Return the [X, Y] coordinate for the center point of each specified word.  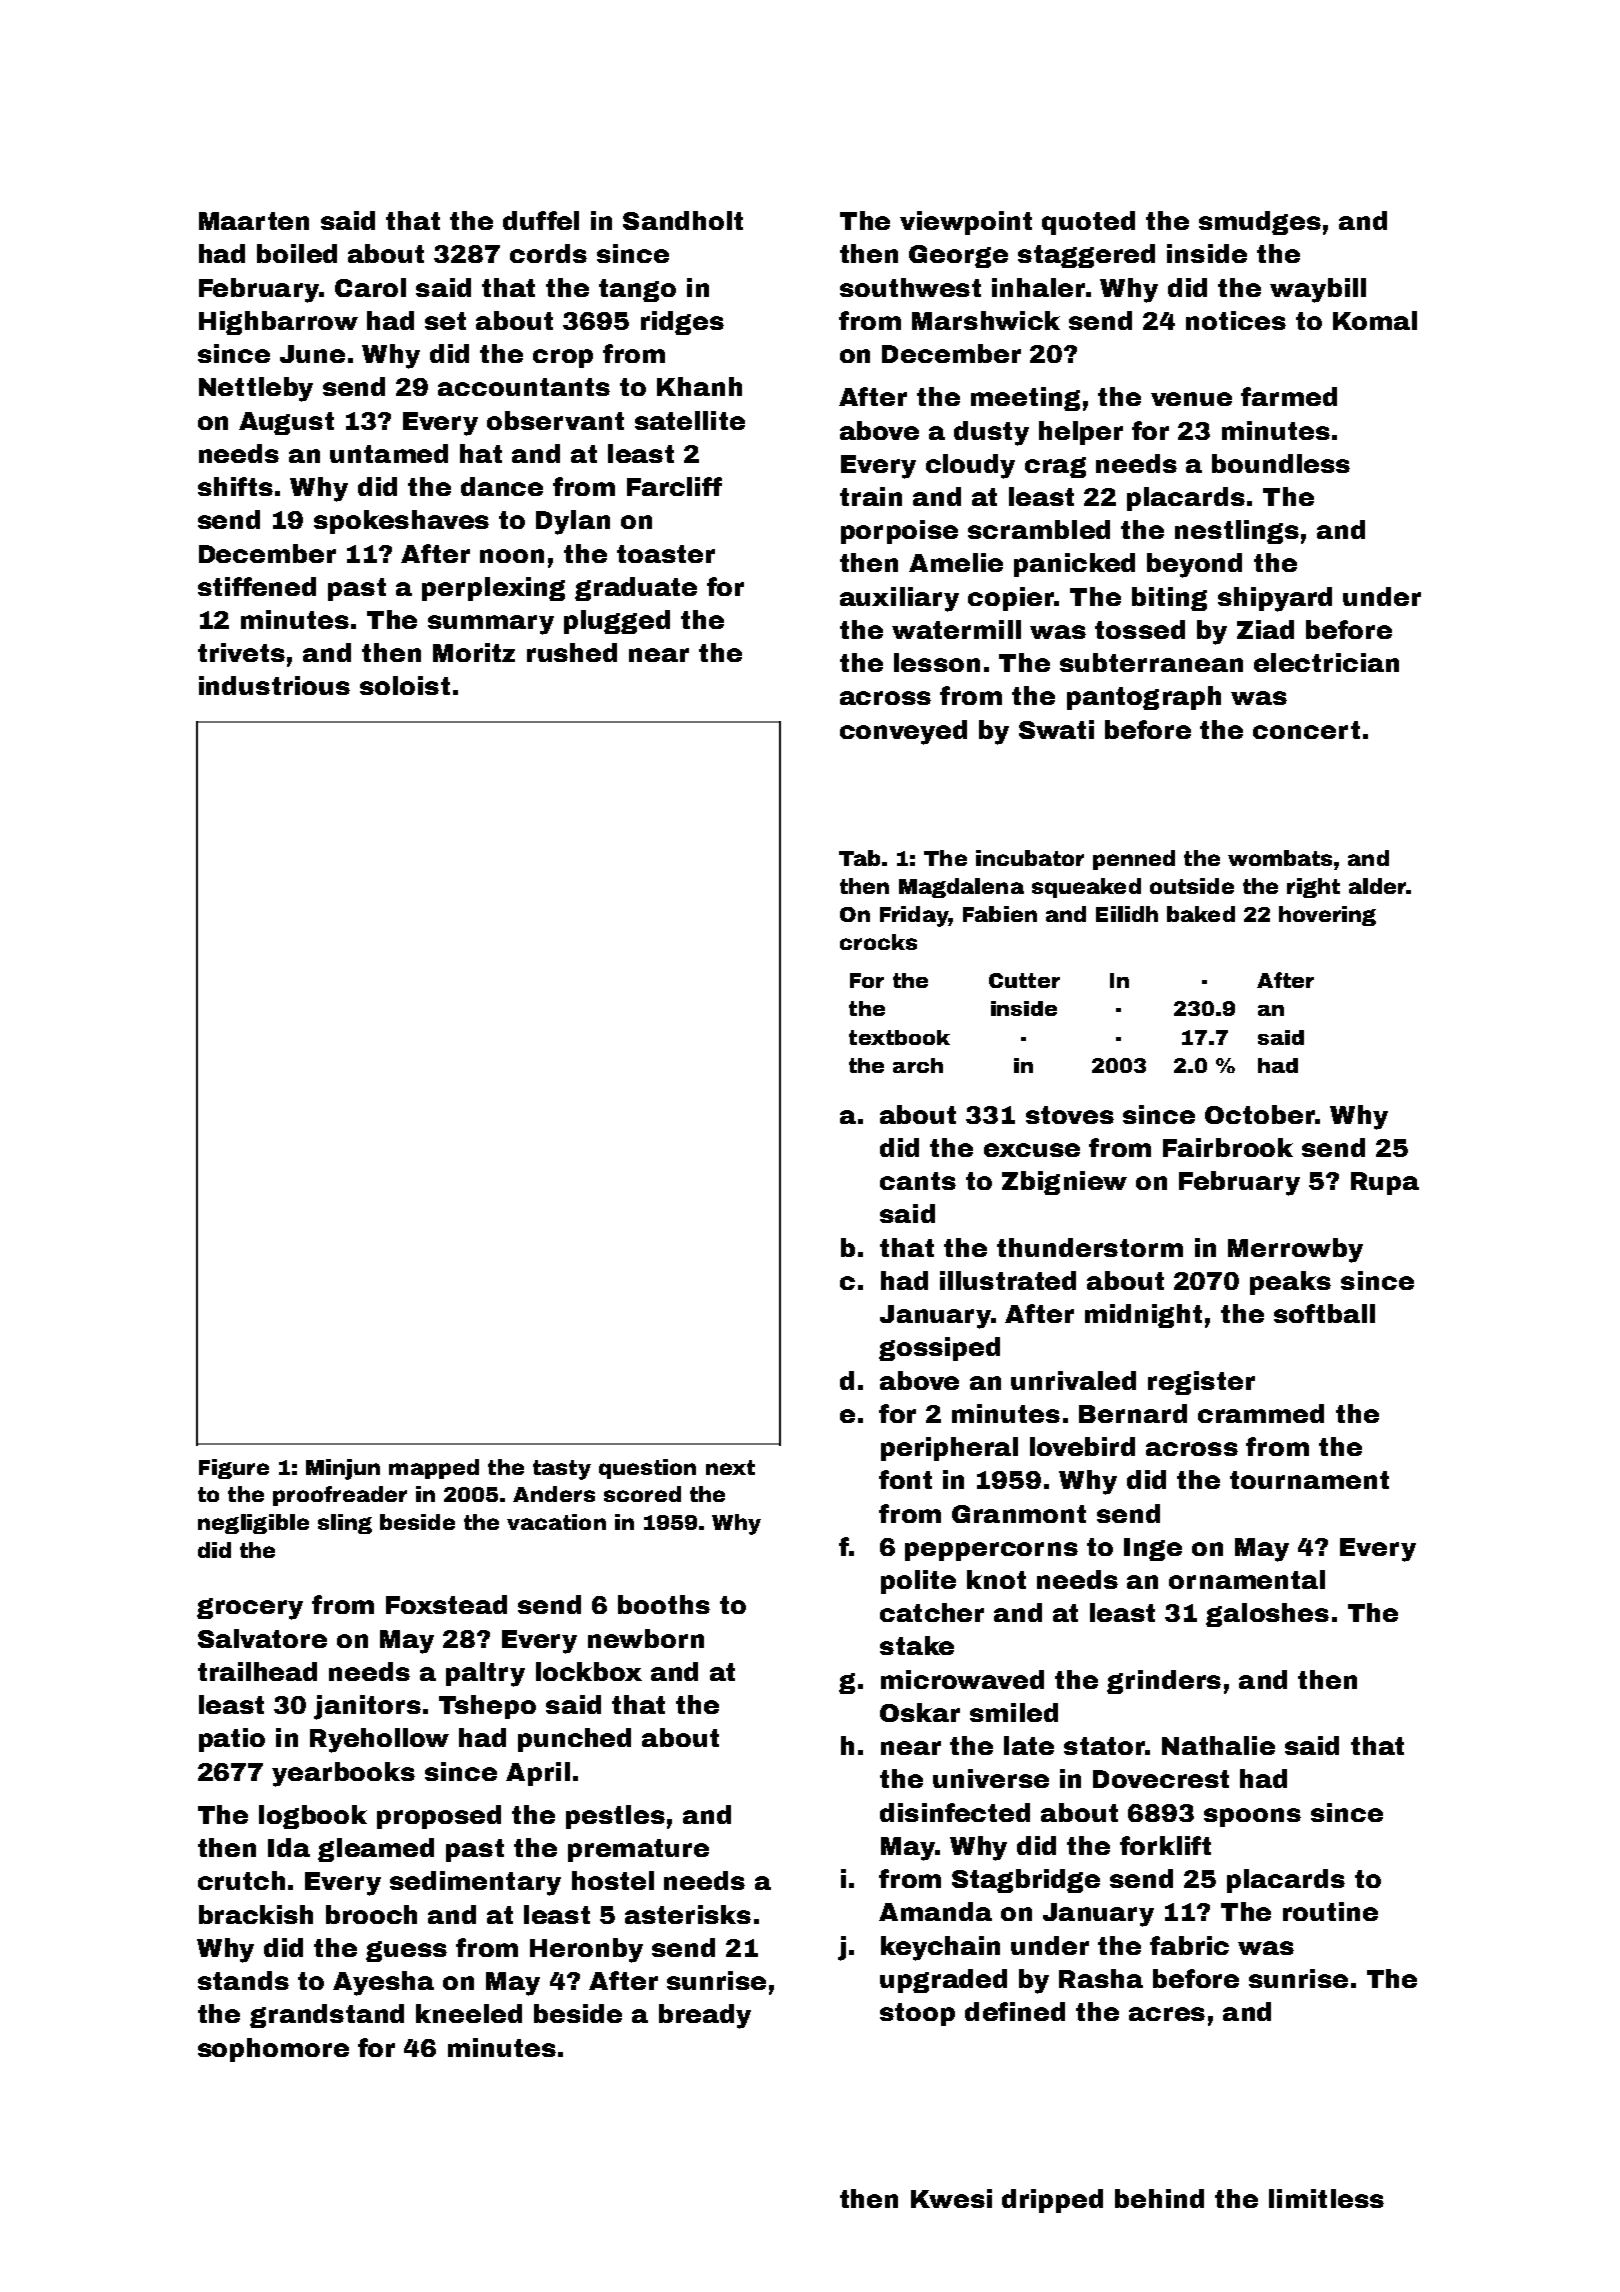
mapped [434, 1469]
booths [664, 1604]
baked [1201, 914]
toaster [666, 554]
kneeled [469, 2013]
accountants [524, 387]
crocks [878, 942]
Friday [914, 916]
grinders [1164, 1682]
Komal [1375, 320]
